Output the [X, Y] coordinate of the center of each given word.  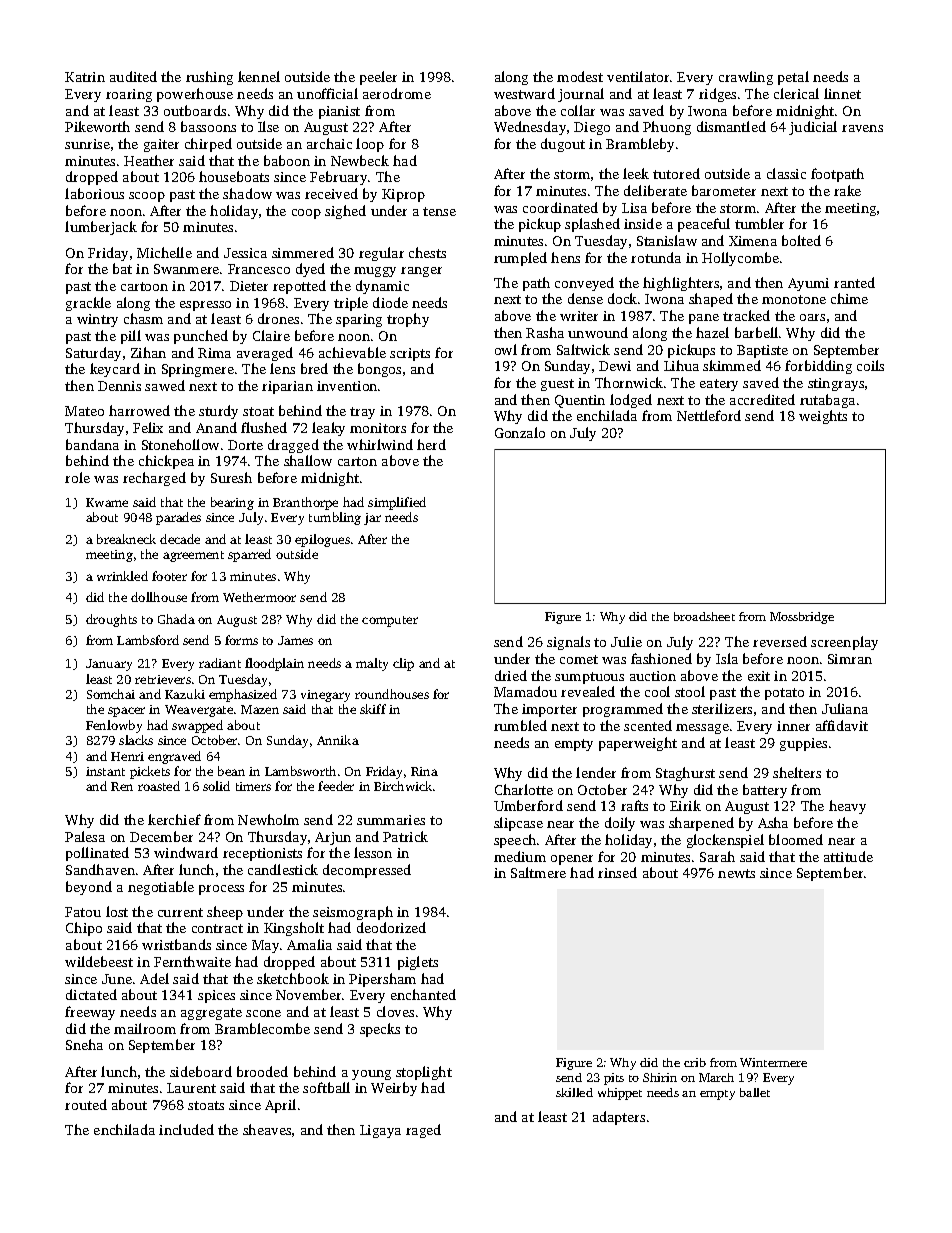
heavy [847, 807]
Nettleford [709, 415]
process [221, 890]
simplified [397, 503]
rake [847, 190]
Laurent [191, 1088]
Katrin [85, 77]
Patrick [405, 836]
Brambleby [640, 145]
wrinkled [122, 576]
